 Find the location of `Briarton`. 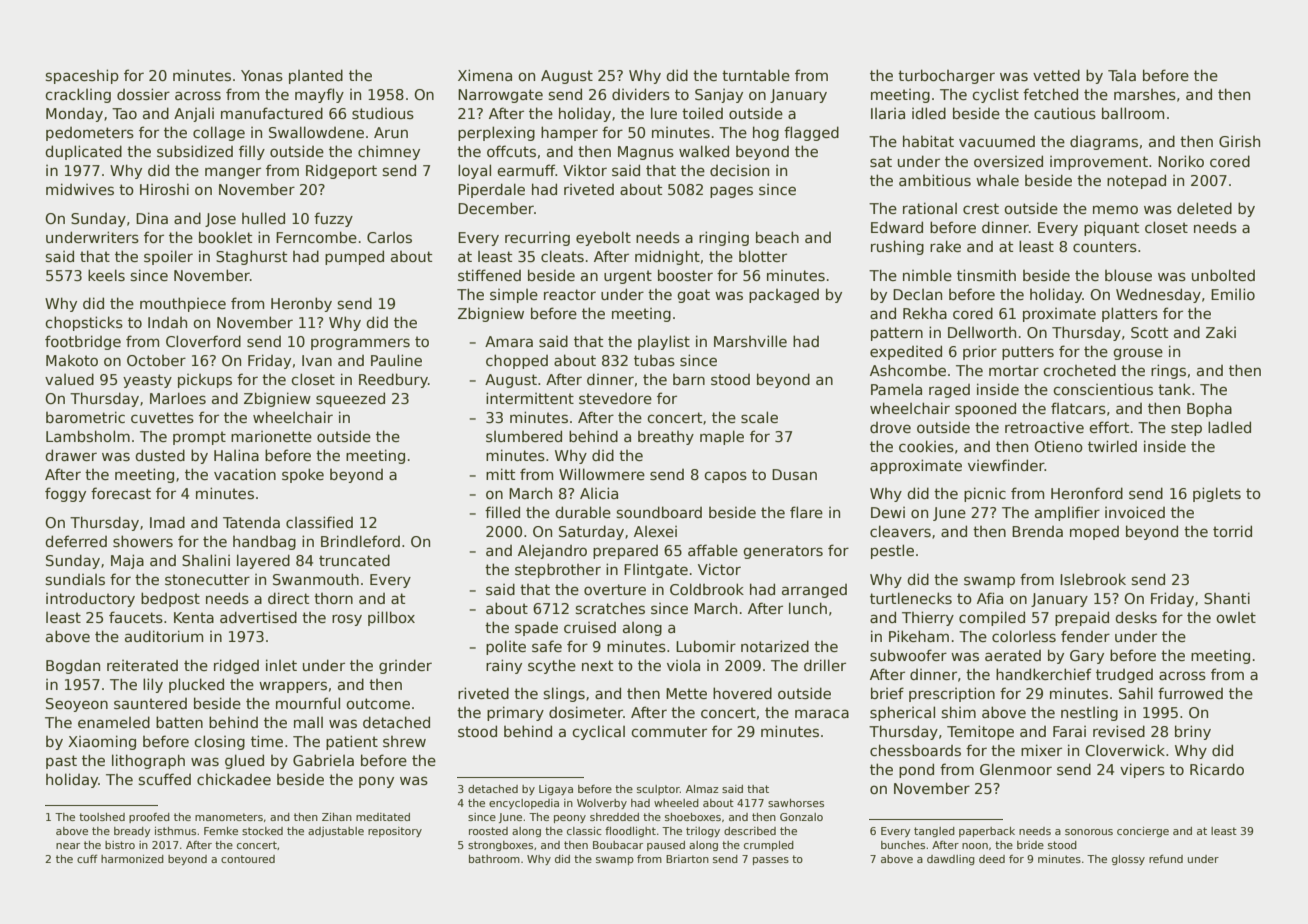

Briarton is located at coordinates (687, 859).
